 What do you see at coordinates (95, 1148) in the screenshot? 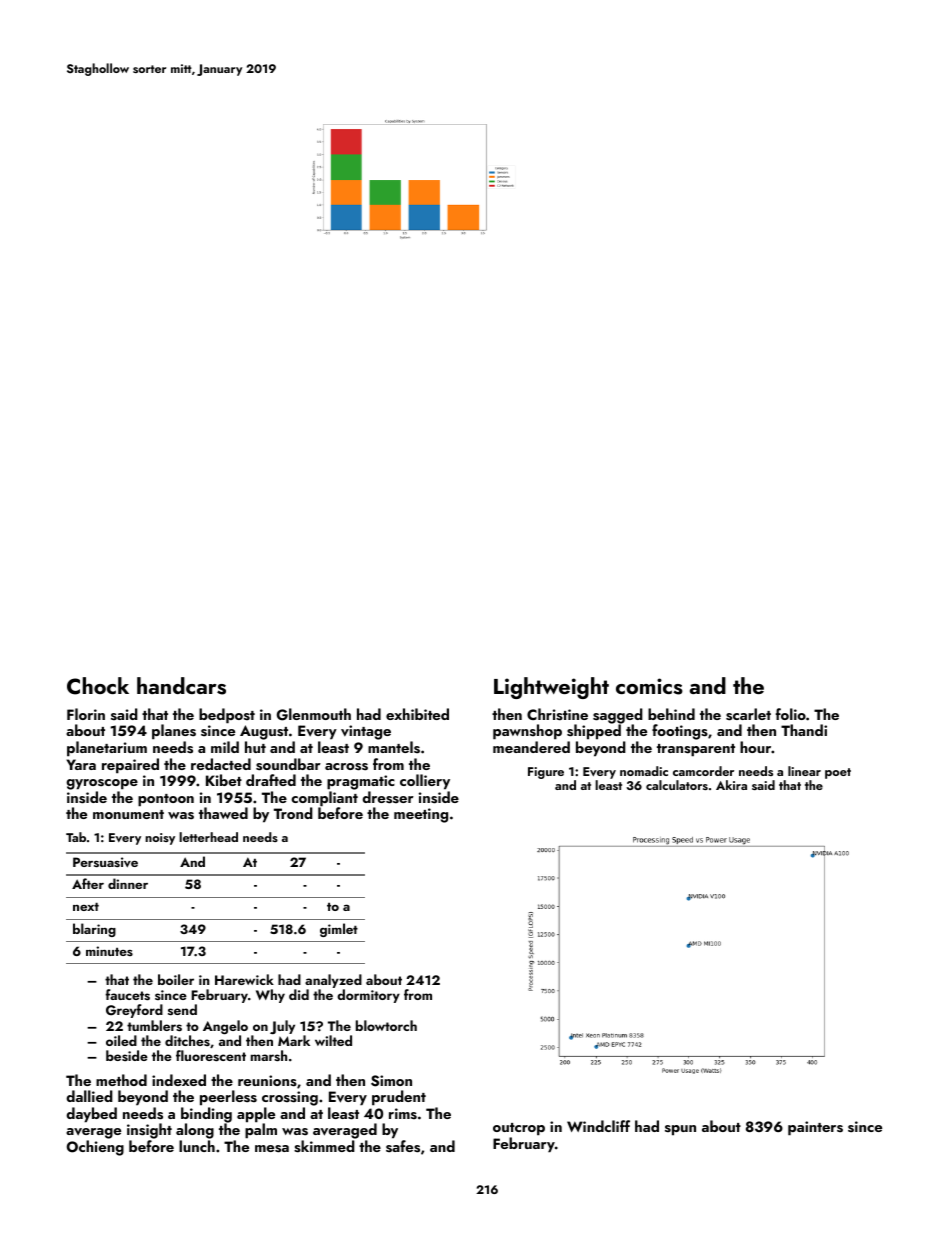
I see `Ochieng` at bounding box center [95, 1148].
